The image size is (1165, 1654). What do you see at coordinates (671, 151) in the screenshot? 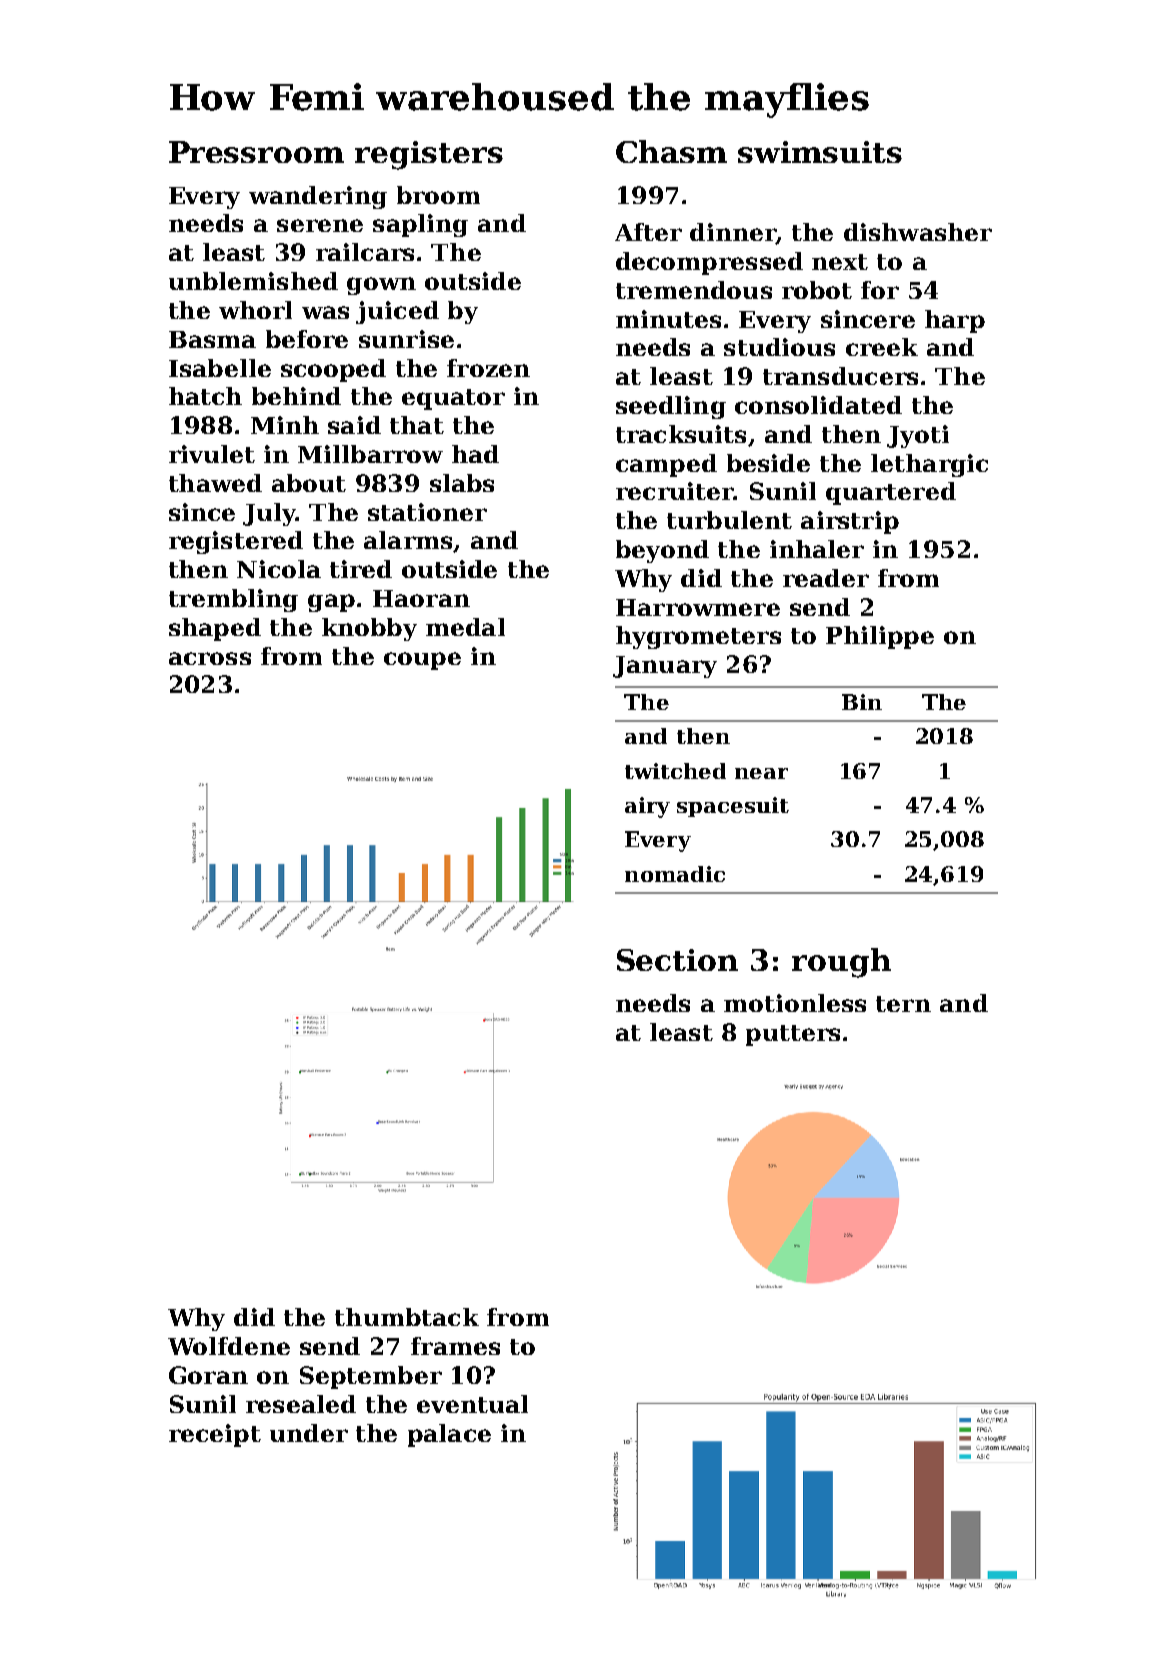
I see `Chasm` at bounding box center [671, 151].
